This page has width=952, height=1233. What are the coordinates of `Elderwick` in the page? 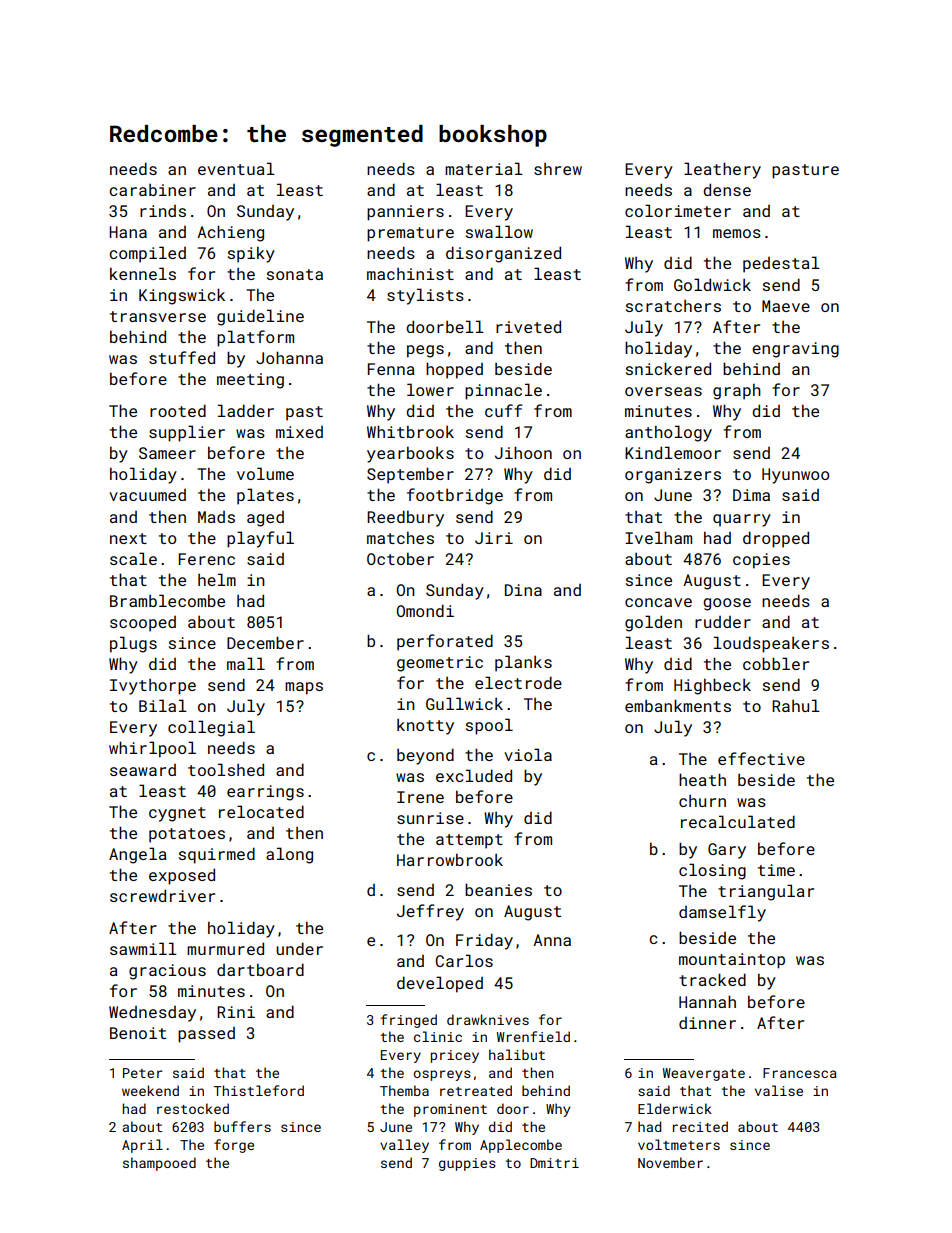 It's located at (675, 1108).
